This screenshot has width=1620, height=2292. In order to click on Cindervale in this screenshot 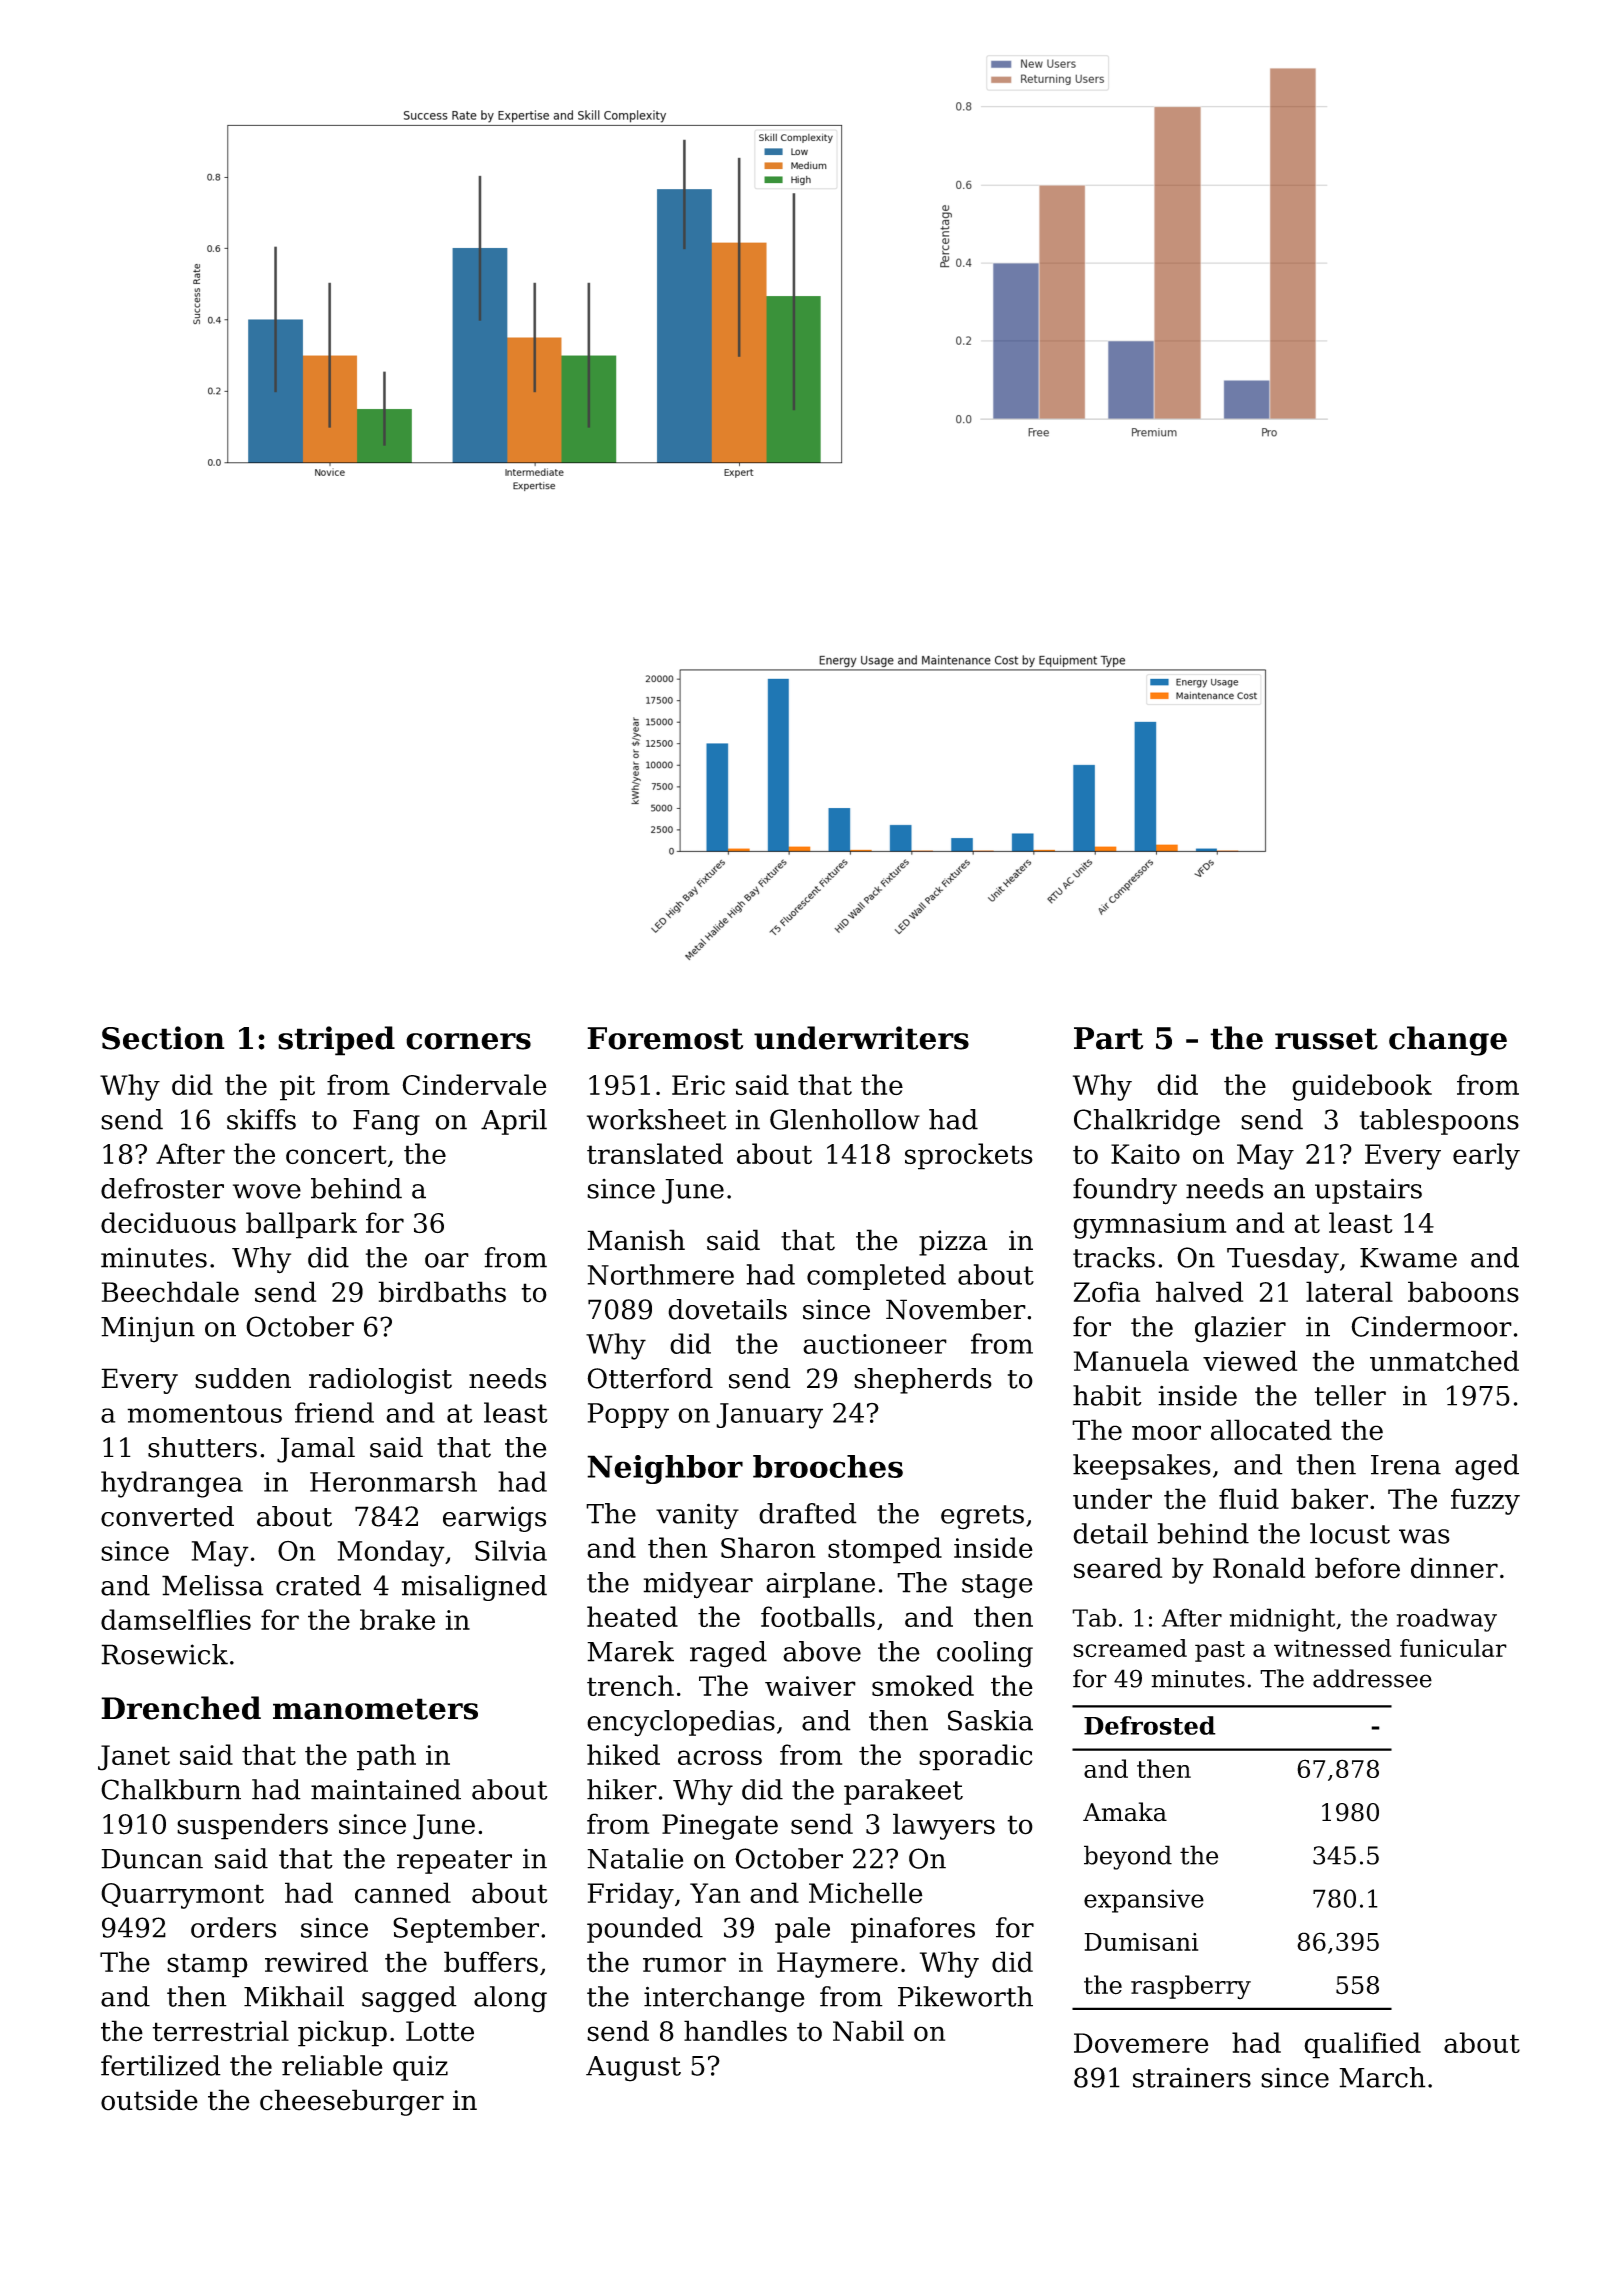, I will do `click(474, 1084)`.
